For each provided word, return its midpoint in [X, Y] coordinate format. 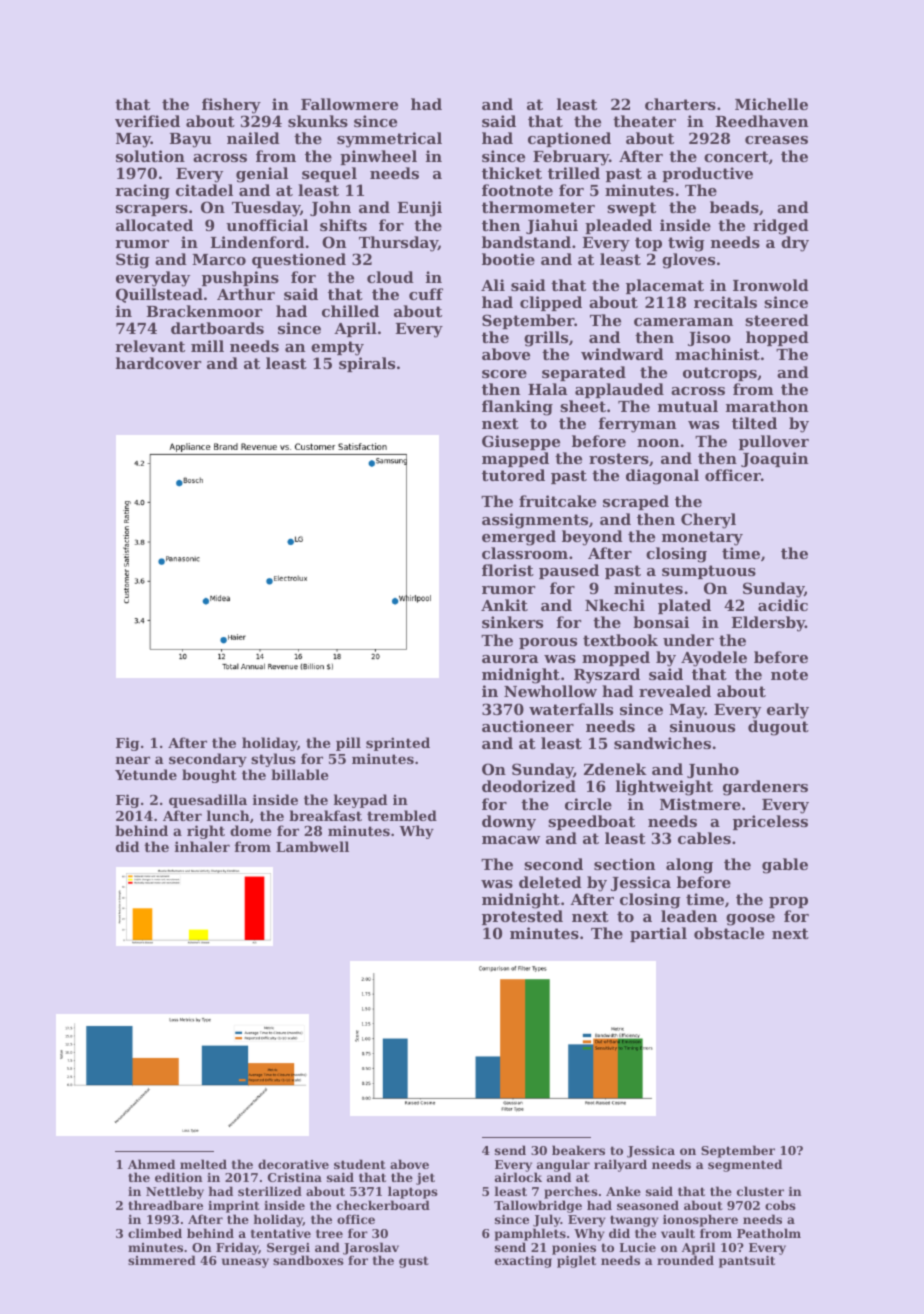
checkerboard [383, 1205]
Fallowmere [349, 104]
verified [147, 121]
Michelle [771, 104]
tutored [513, 475]
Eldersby [768, 624]
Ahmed [151, 1164]
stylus [273, 760]
